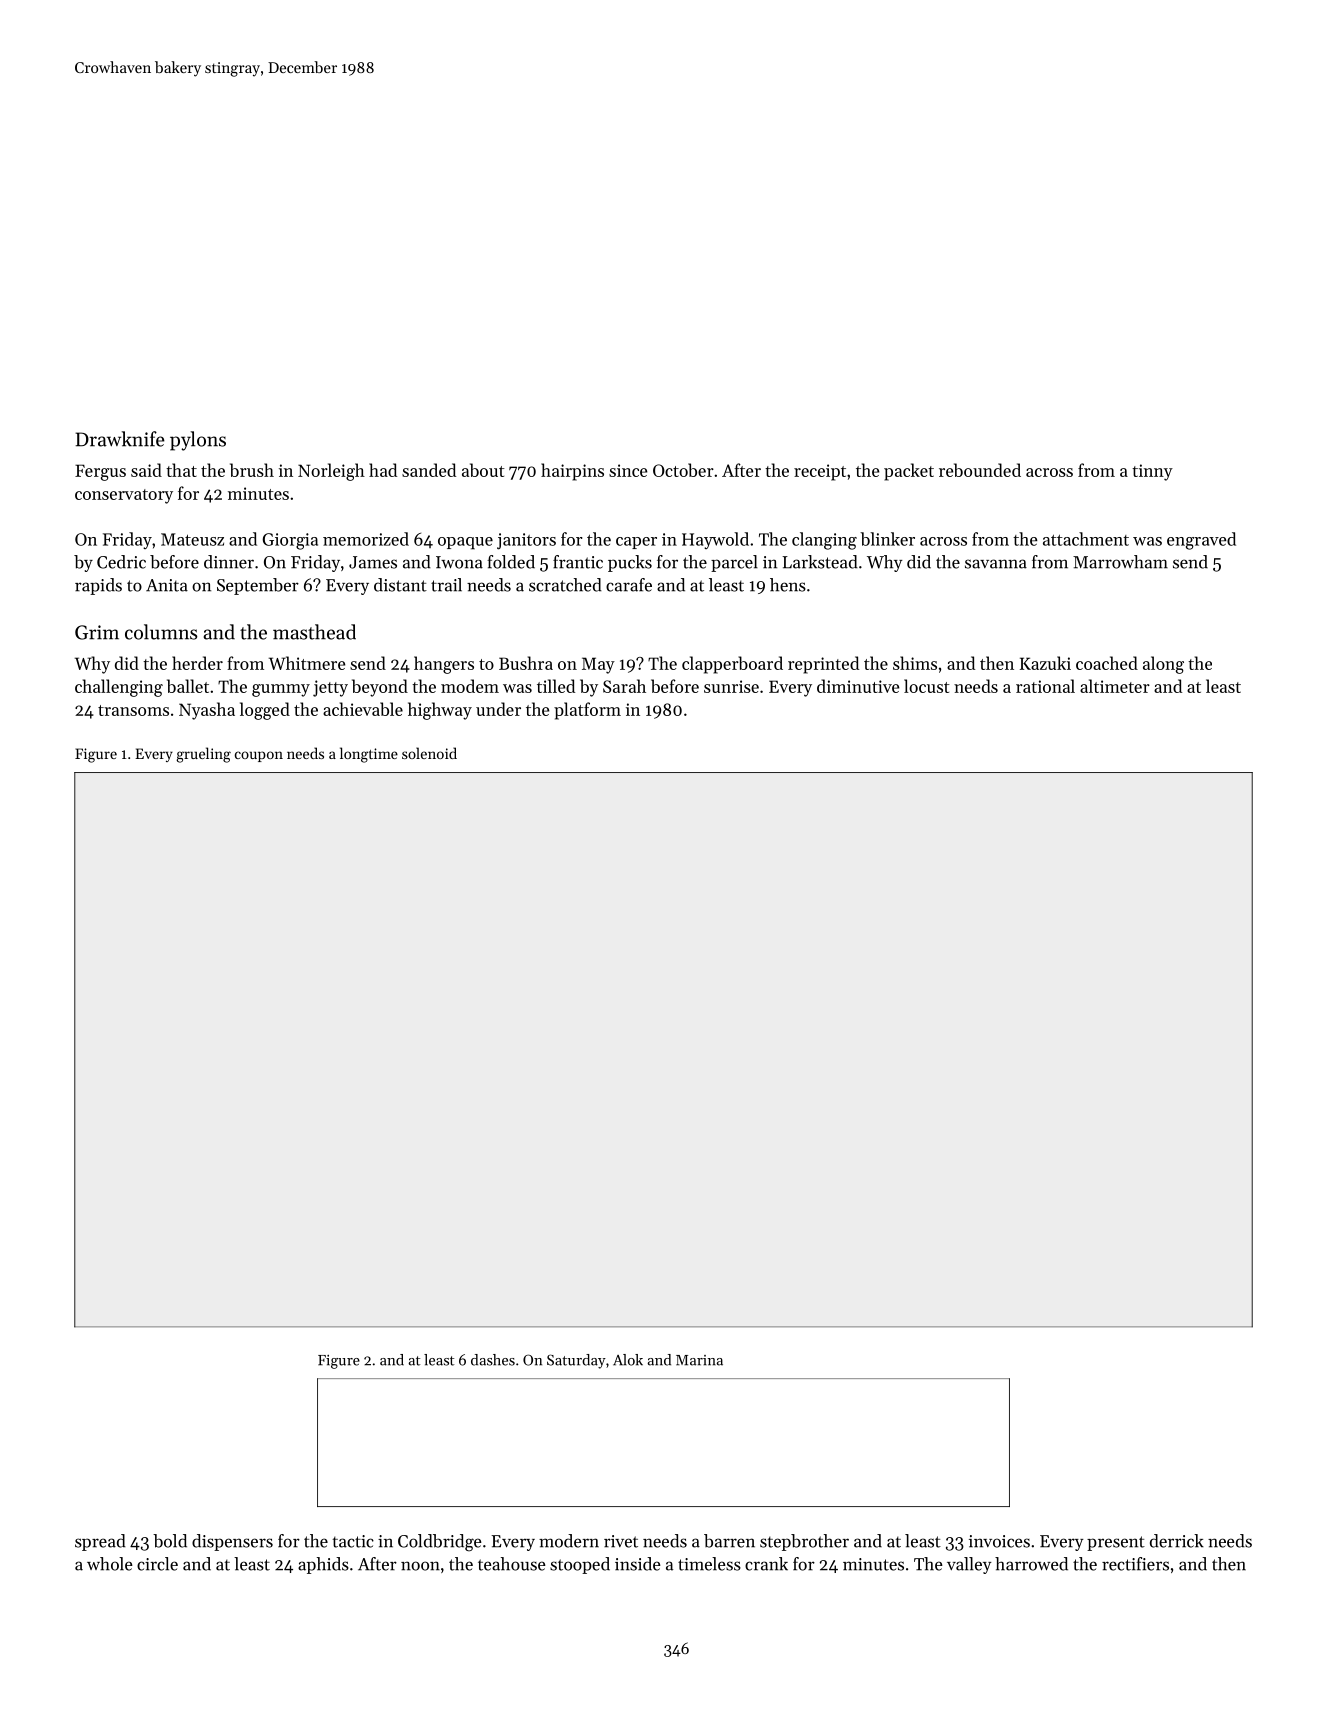  Describe the element at coordinates (121, 562) in the screenshot. I see `Cedric` at that location.
